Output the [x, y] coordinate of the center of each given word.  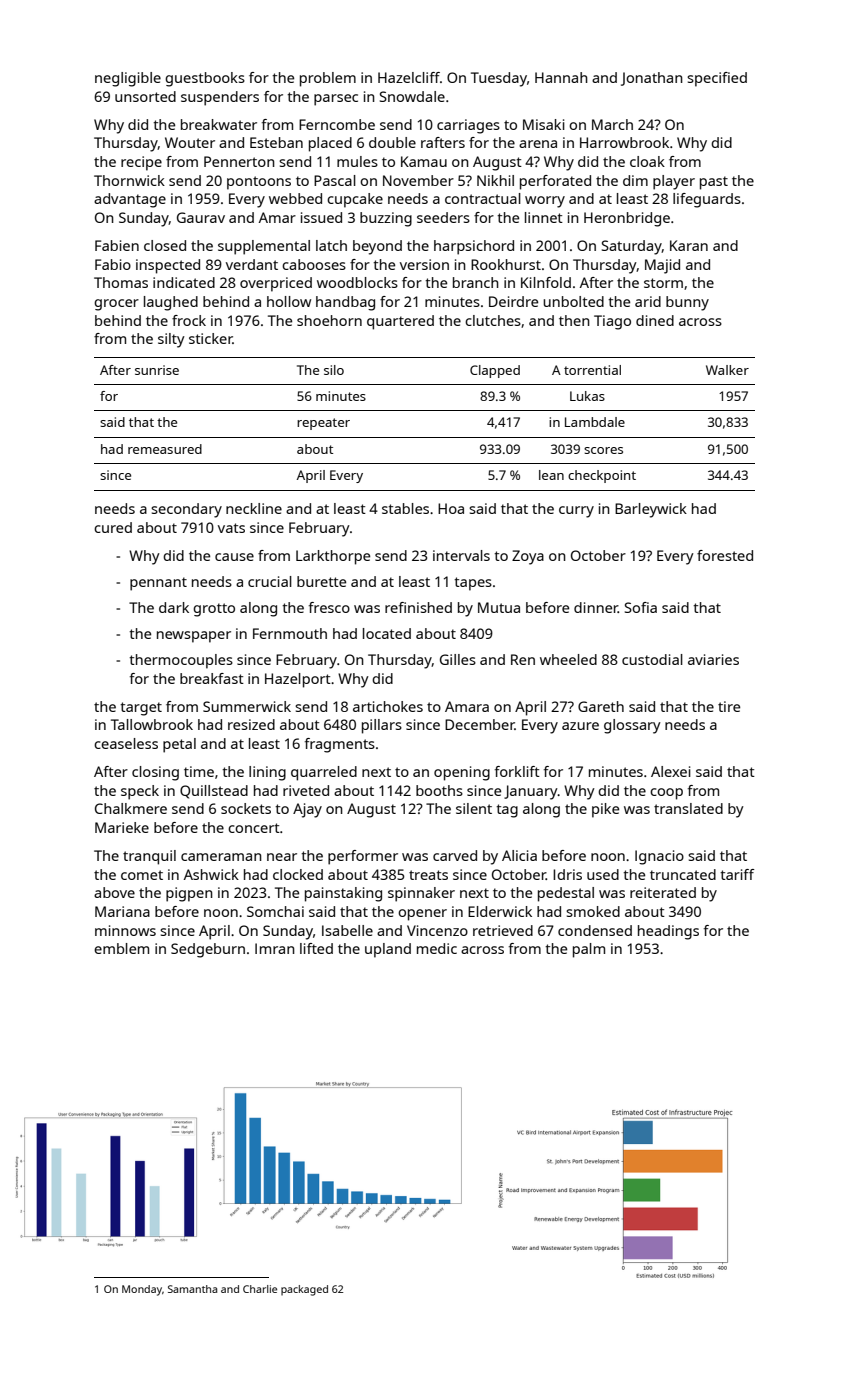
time [199, 771]
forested [725, 555]
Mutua [499, 607]
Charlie [260, 1289]
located [387, 633]
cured [113, 527]
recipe [141, 163]
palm [589, 950]
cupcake [355, 200]
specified [717, 79]
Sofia [641, 607]
